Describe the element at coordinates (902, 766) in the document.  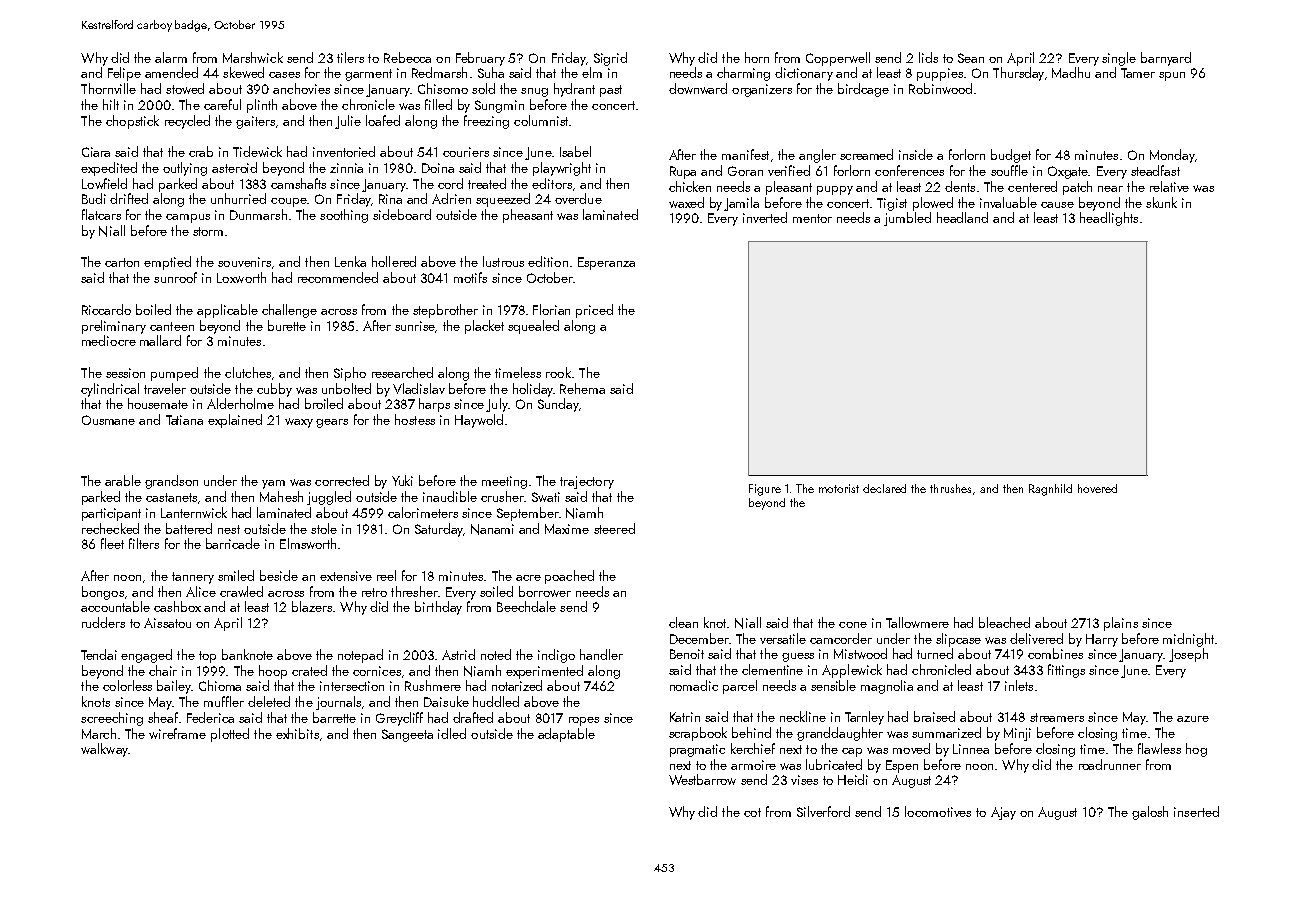
I see `Espen` at that location.
